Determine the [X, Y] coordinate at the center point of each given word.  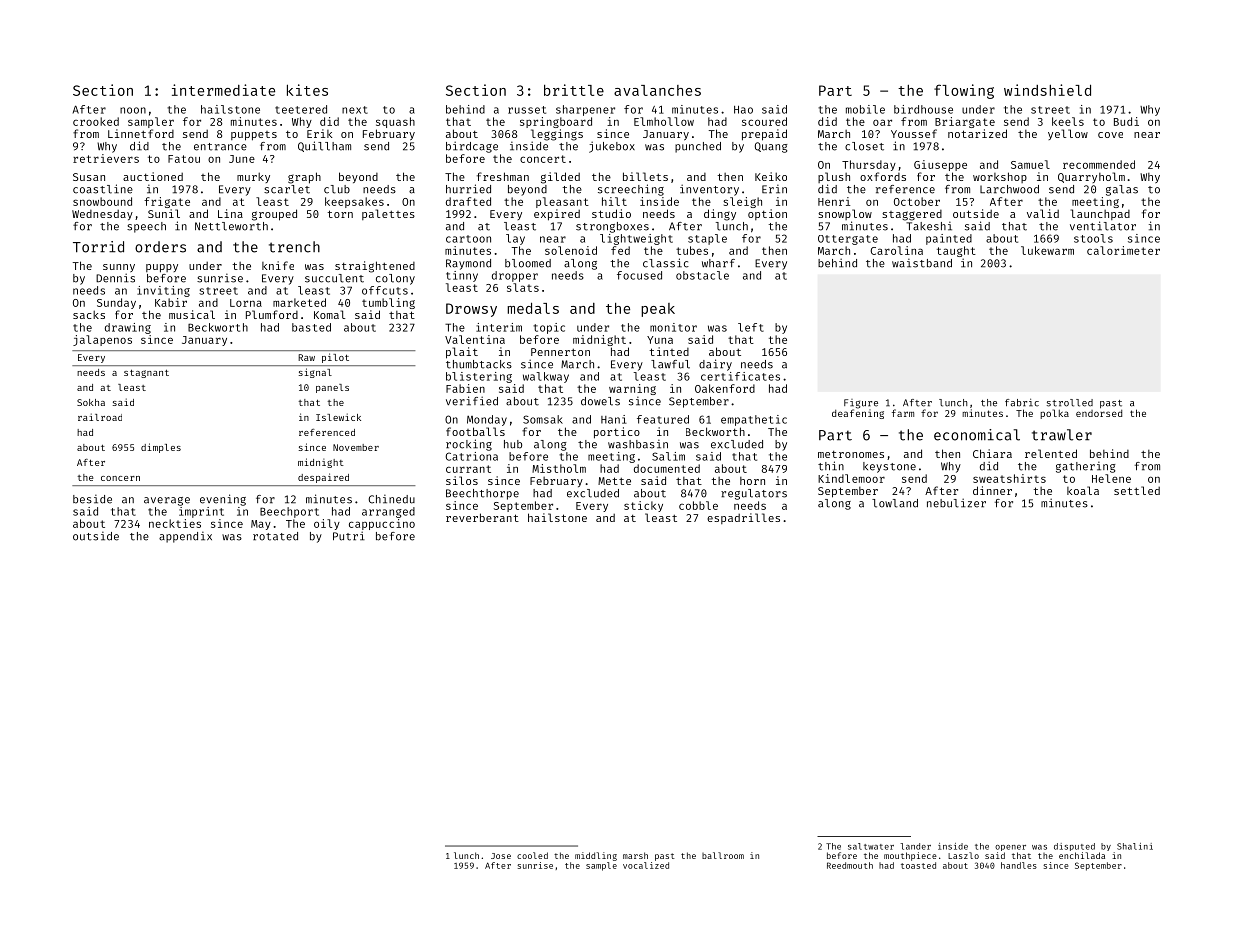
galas [1122, 190]
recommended [1099, 164]
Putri [349, 536]
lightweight [636, 239]
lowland [895, 503]
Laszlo [963, 855]
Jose [501, 856]
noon [133, 110]
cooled [532, 855]
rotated [275, 536]
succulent [334, 278]
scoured [764, 121]
